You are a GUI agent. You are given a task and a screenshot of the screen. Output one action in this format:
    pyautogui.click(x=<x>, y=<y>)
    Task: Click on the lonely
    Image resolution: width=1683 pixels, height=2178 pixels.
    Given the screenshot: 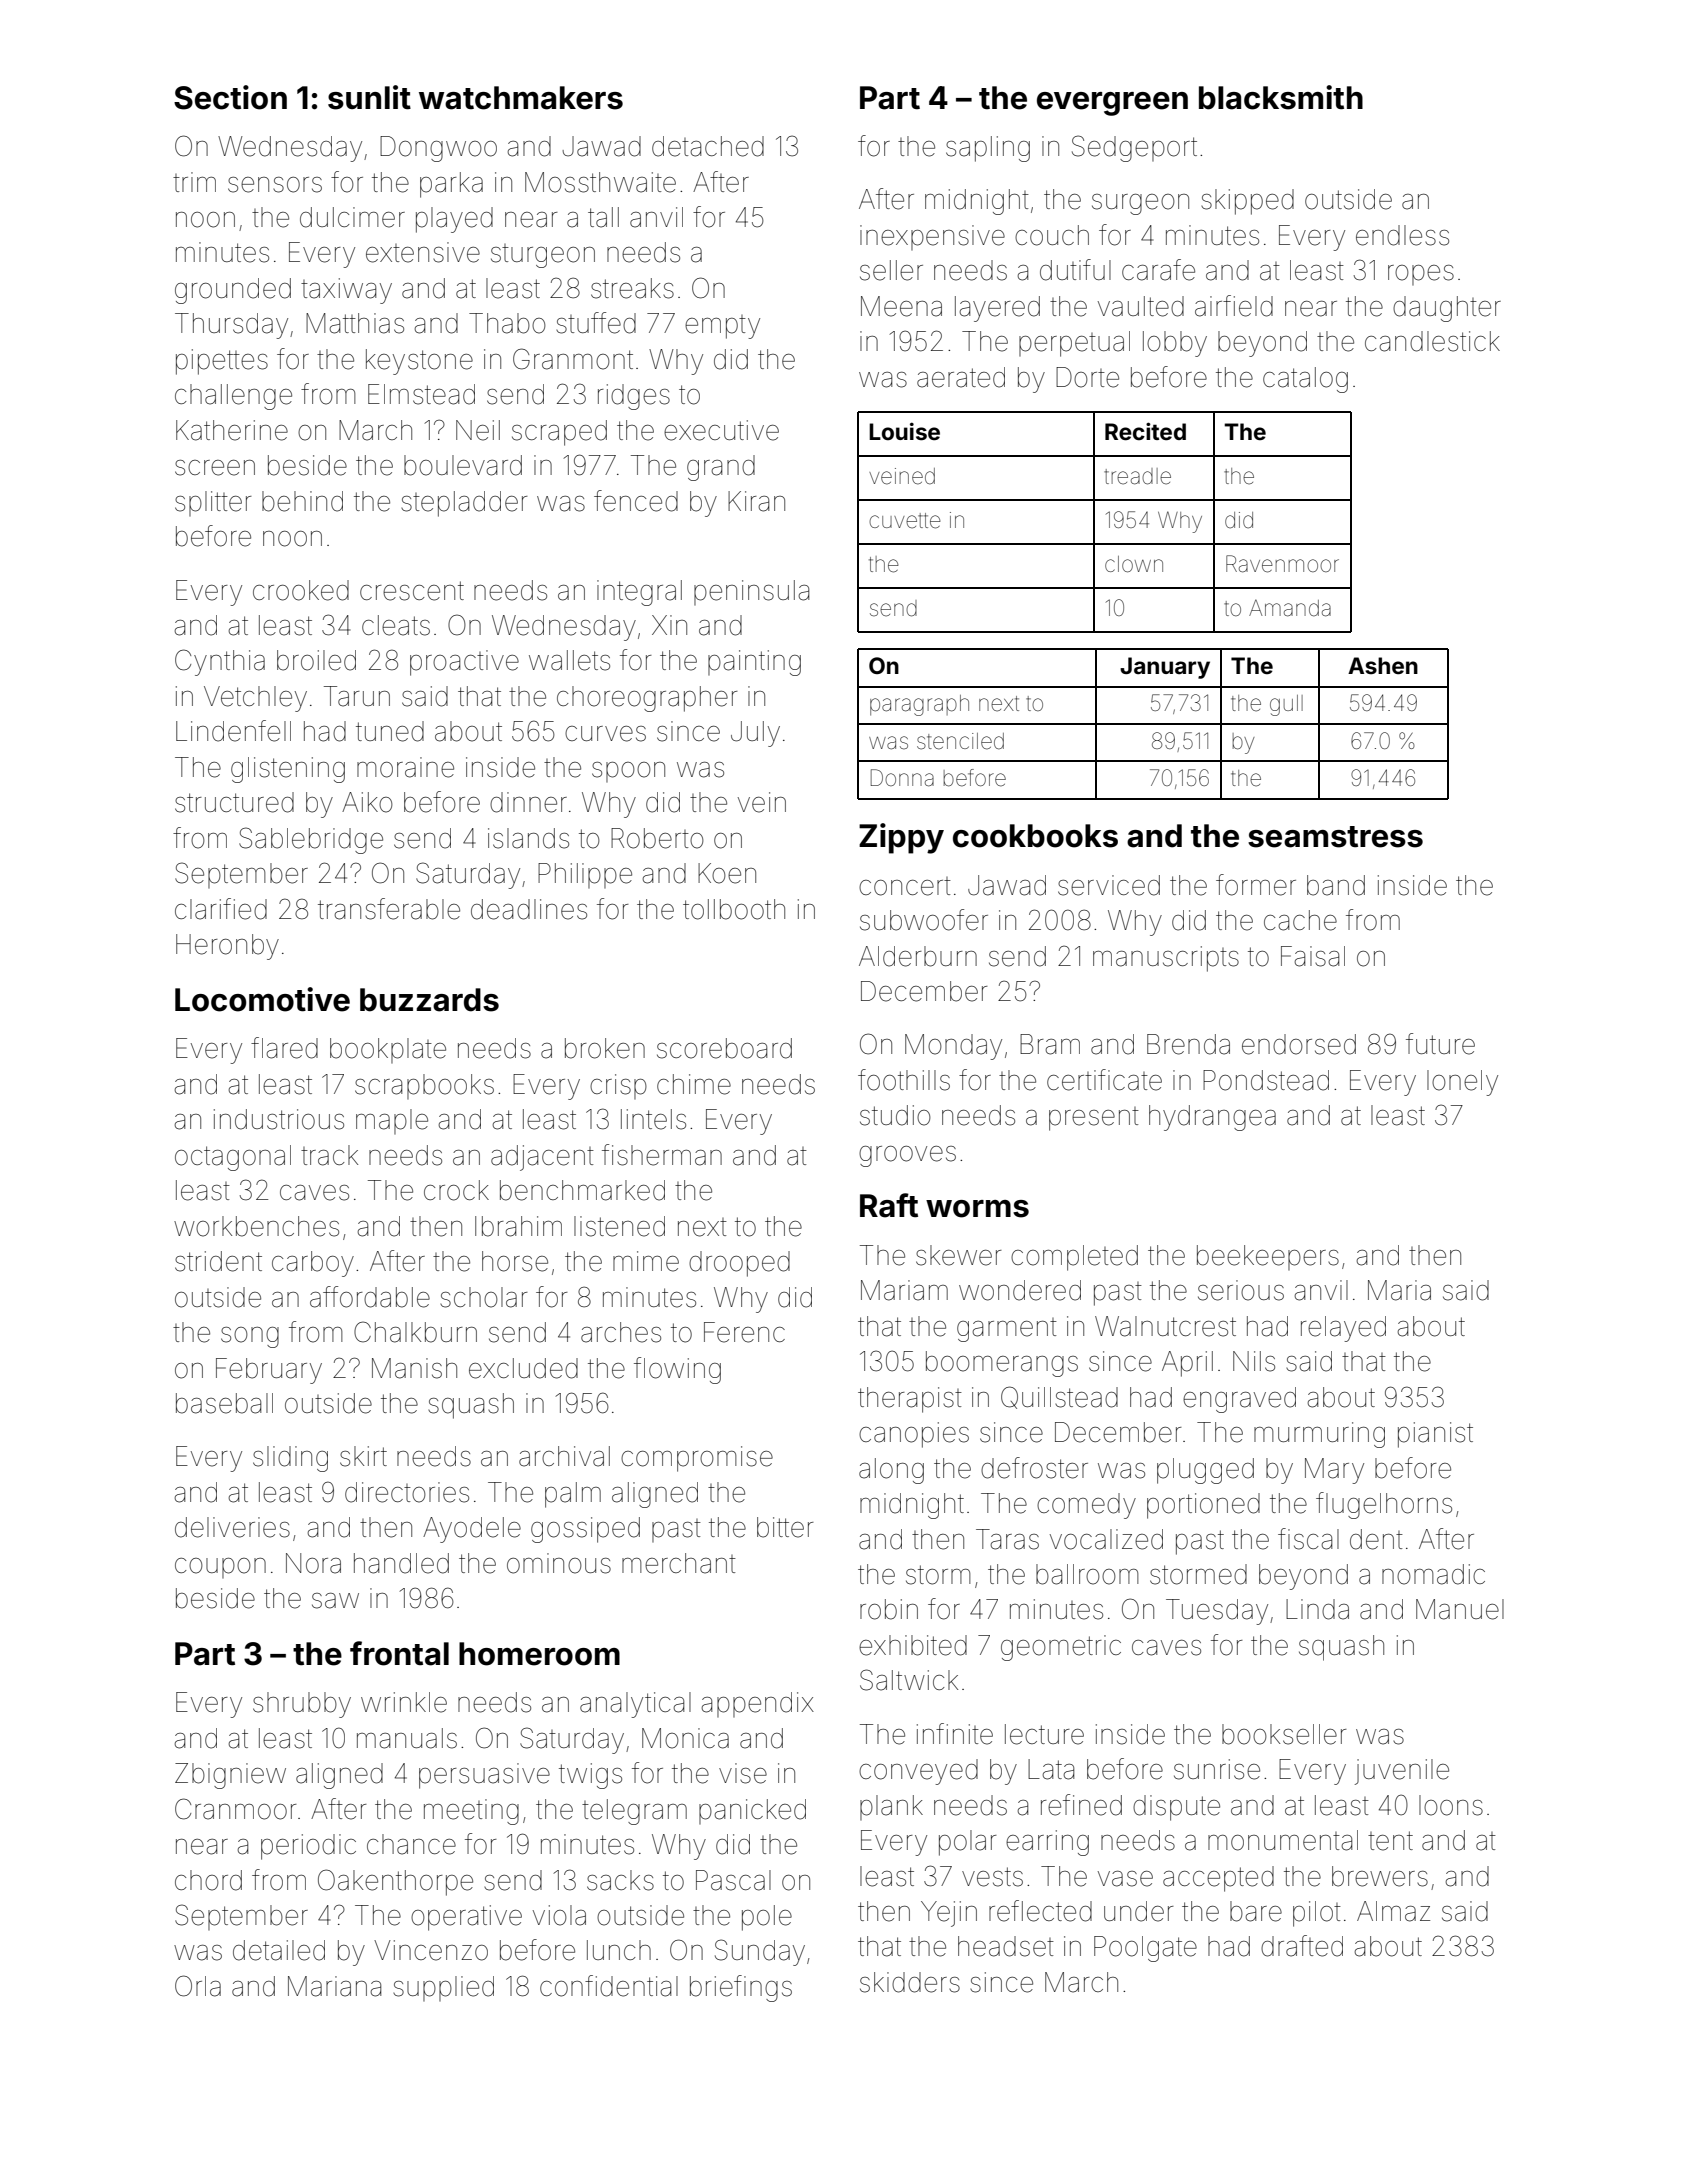 What is the action you would take?
    pyautogui.click(x=1462, y=1083)
